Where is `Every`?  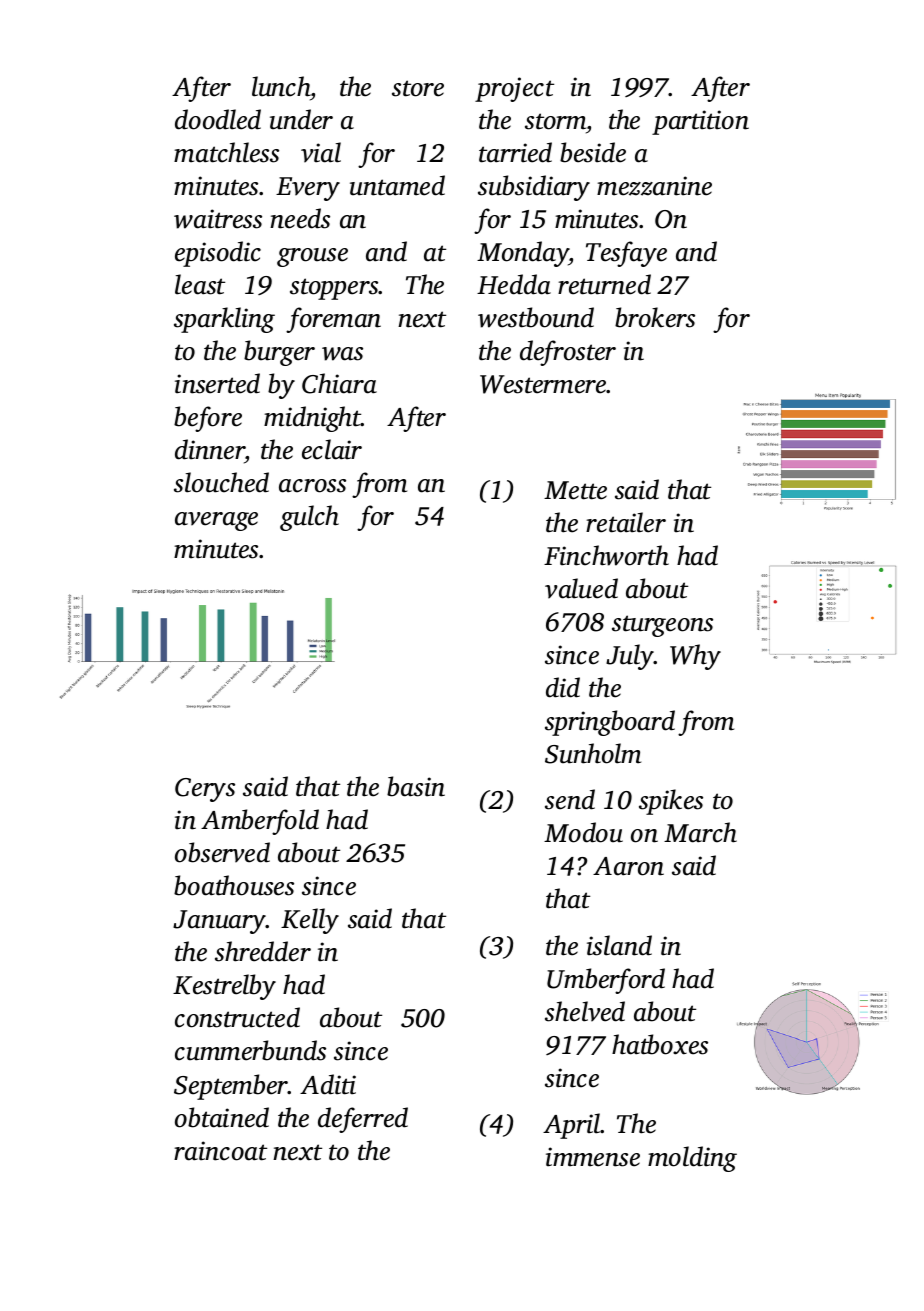
Every is located at coordinates (308, 189).
